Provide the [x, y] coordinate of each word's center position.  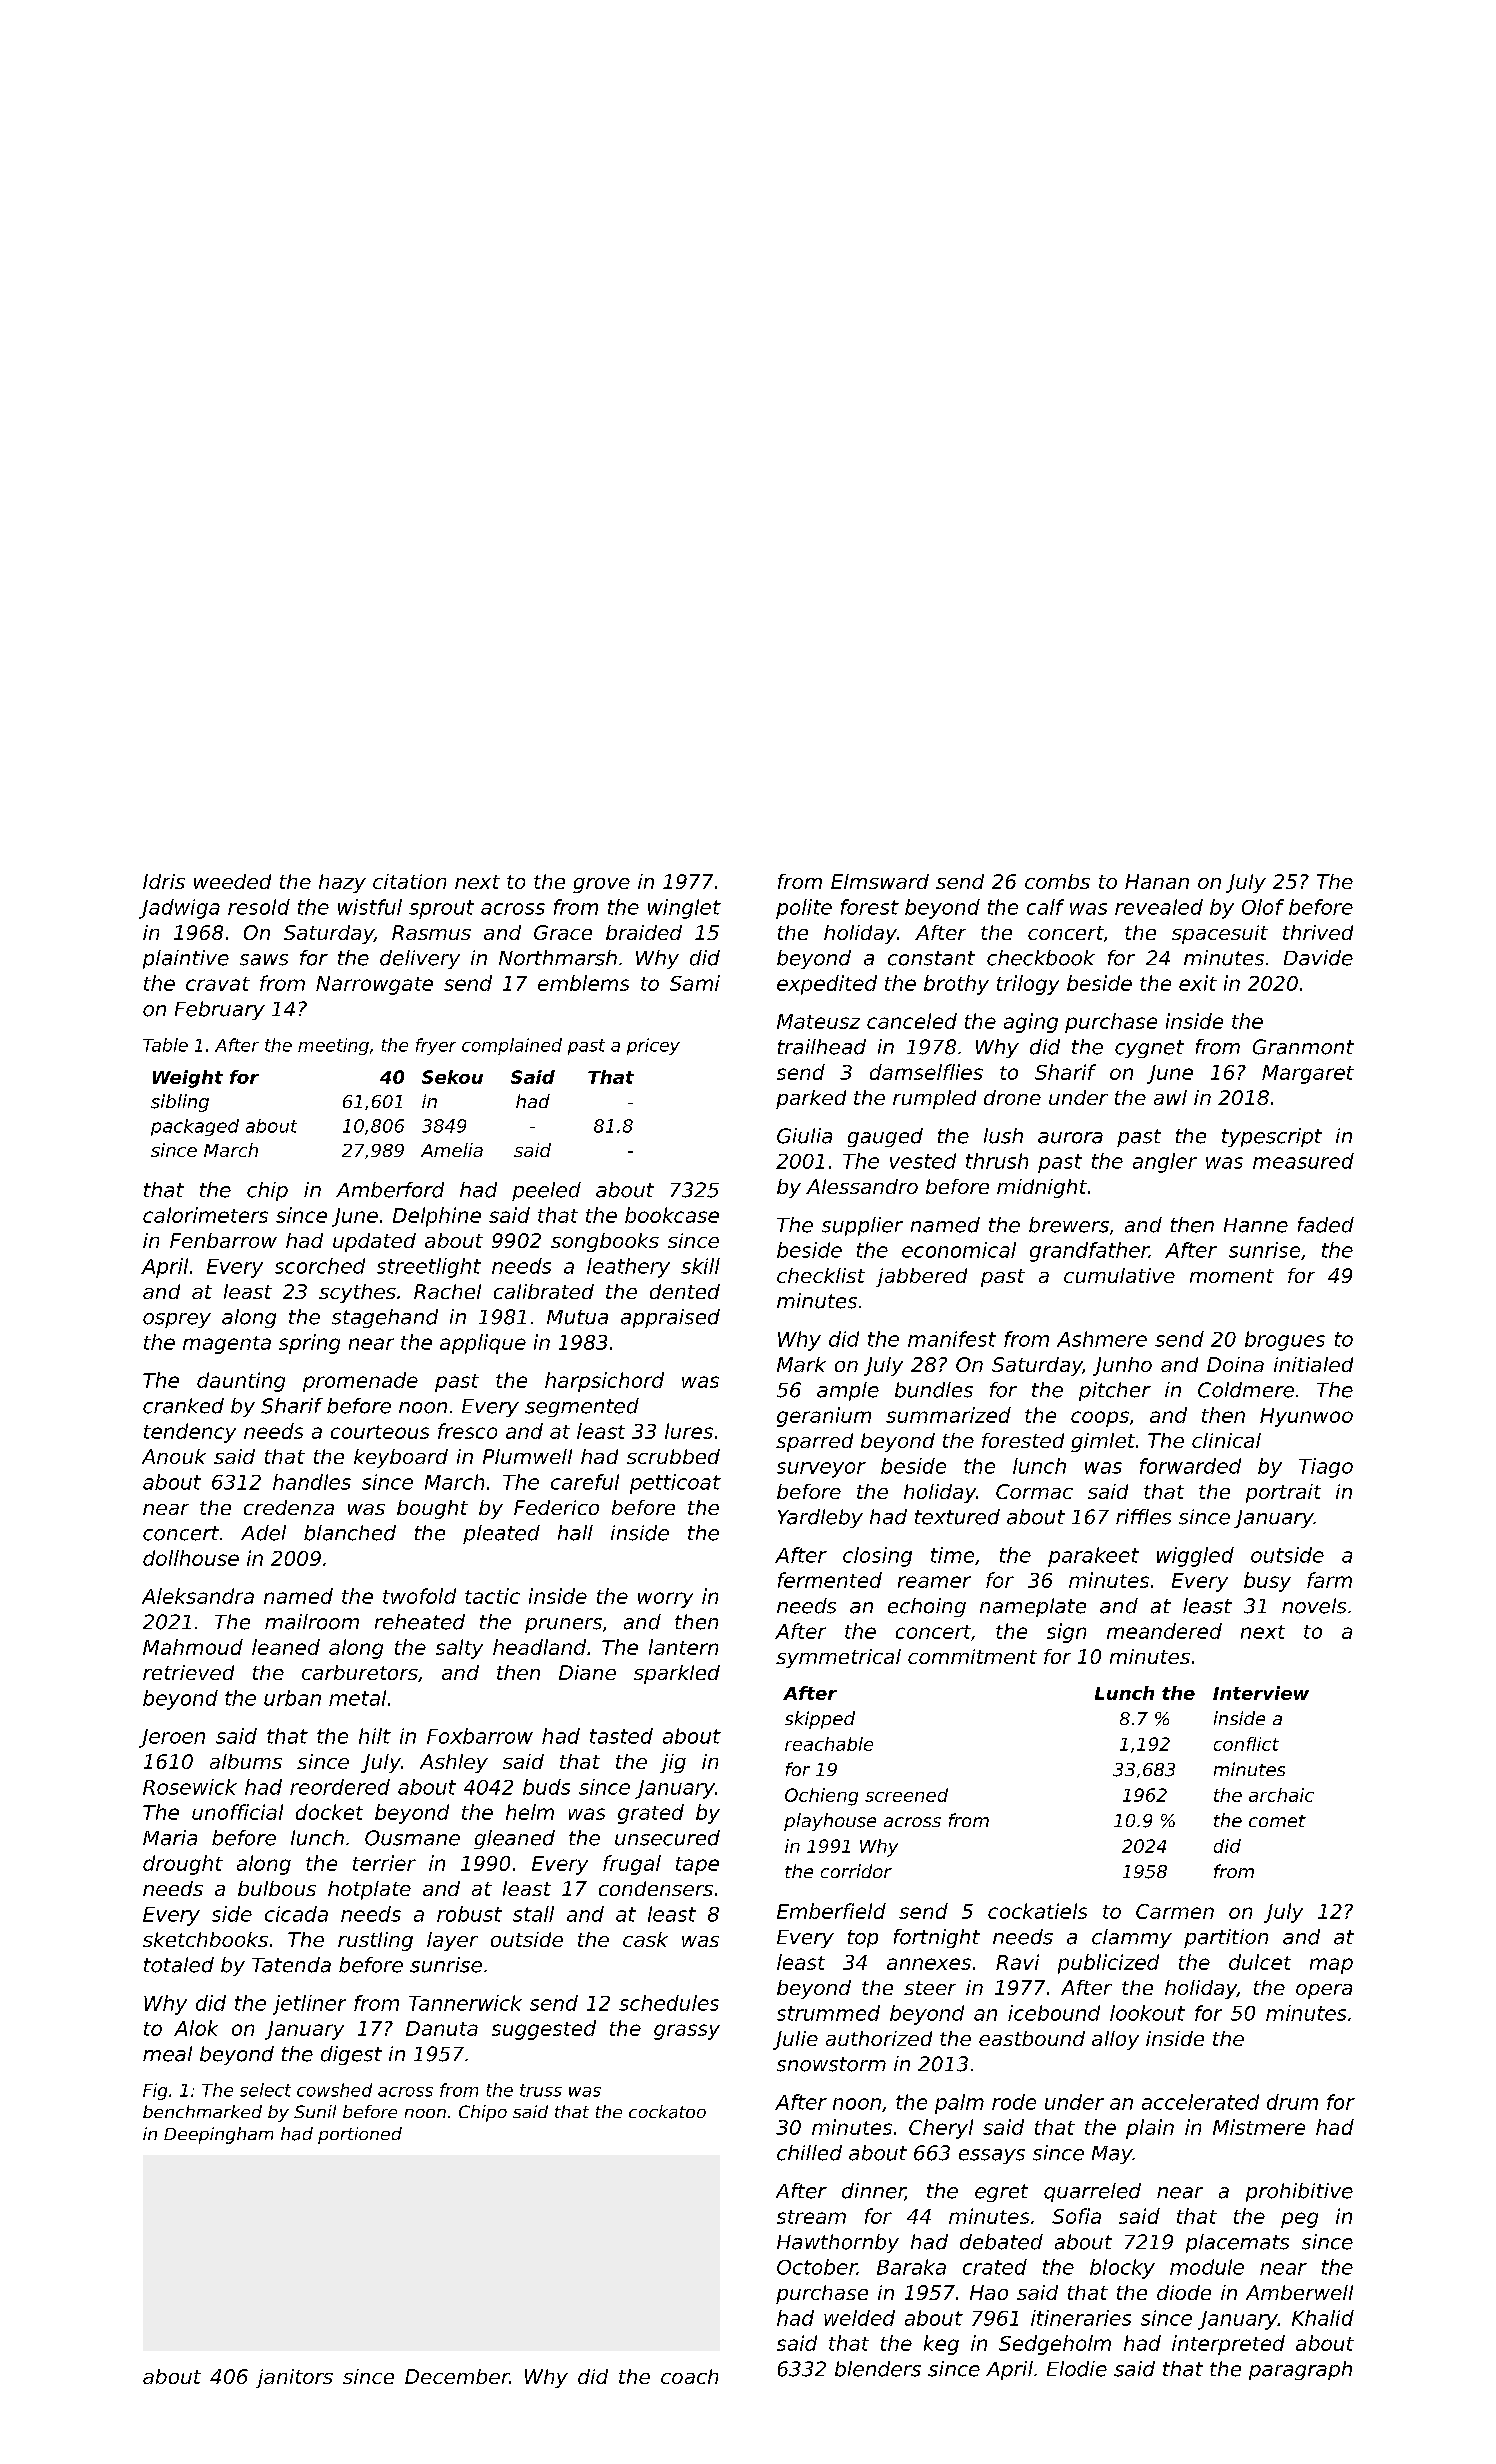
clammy [1132, 1938]
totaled [179, 1965]
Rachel [447, 1291]
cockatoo [667, 2112]
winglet [684, 909]
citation [409, 881]
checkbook [1041, 958]
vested [923, 1161]
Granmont [1303, 1047]
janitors [294, 2378]
